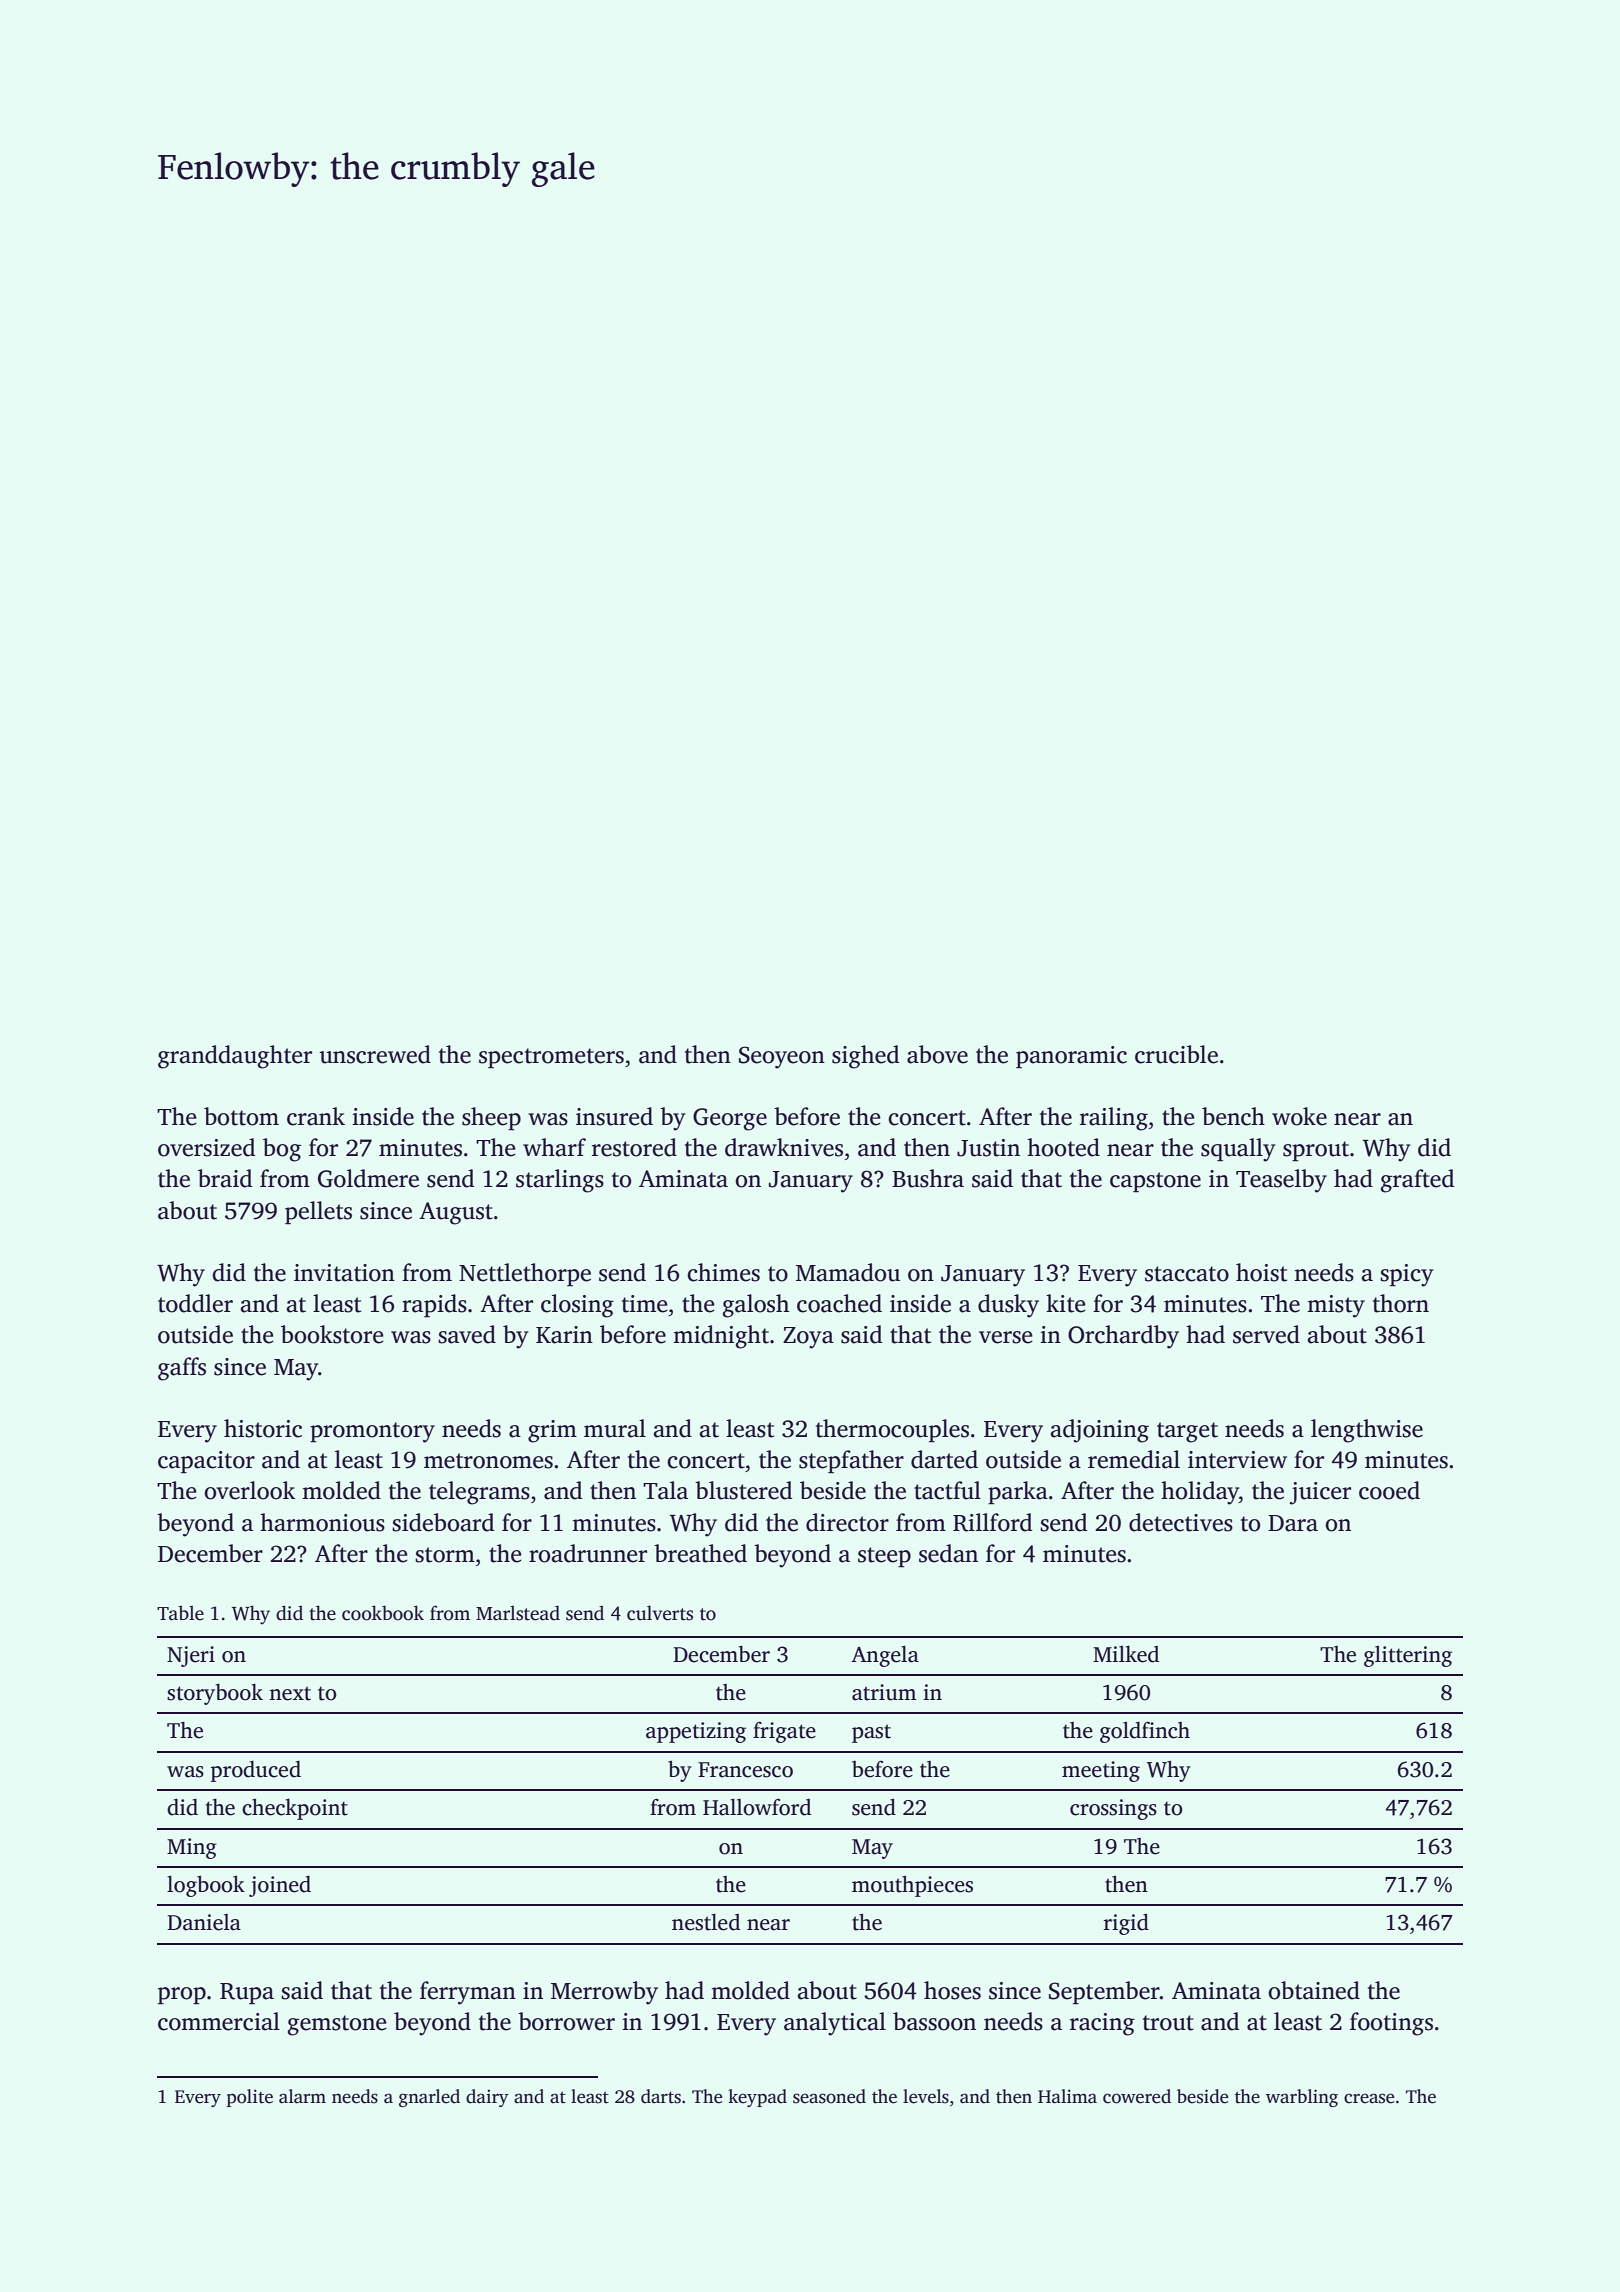  What do you see at coordinates (937, 1054) in the screenshot?
I see `above` at bounding box center [937, 1054].
